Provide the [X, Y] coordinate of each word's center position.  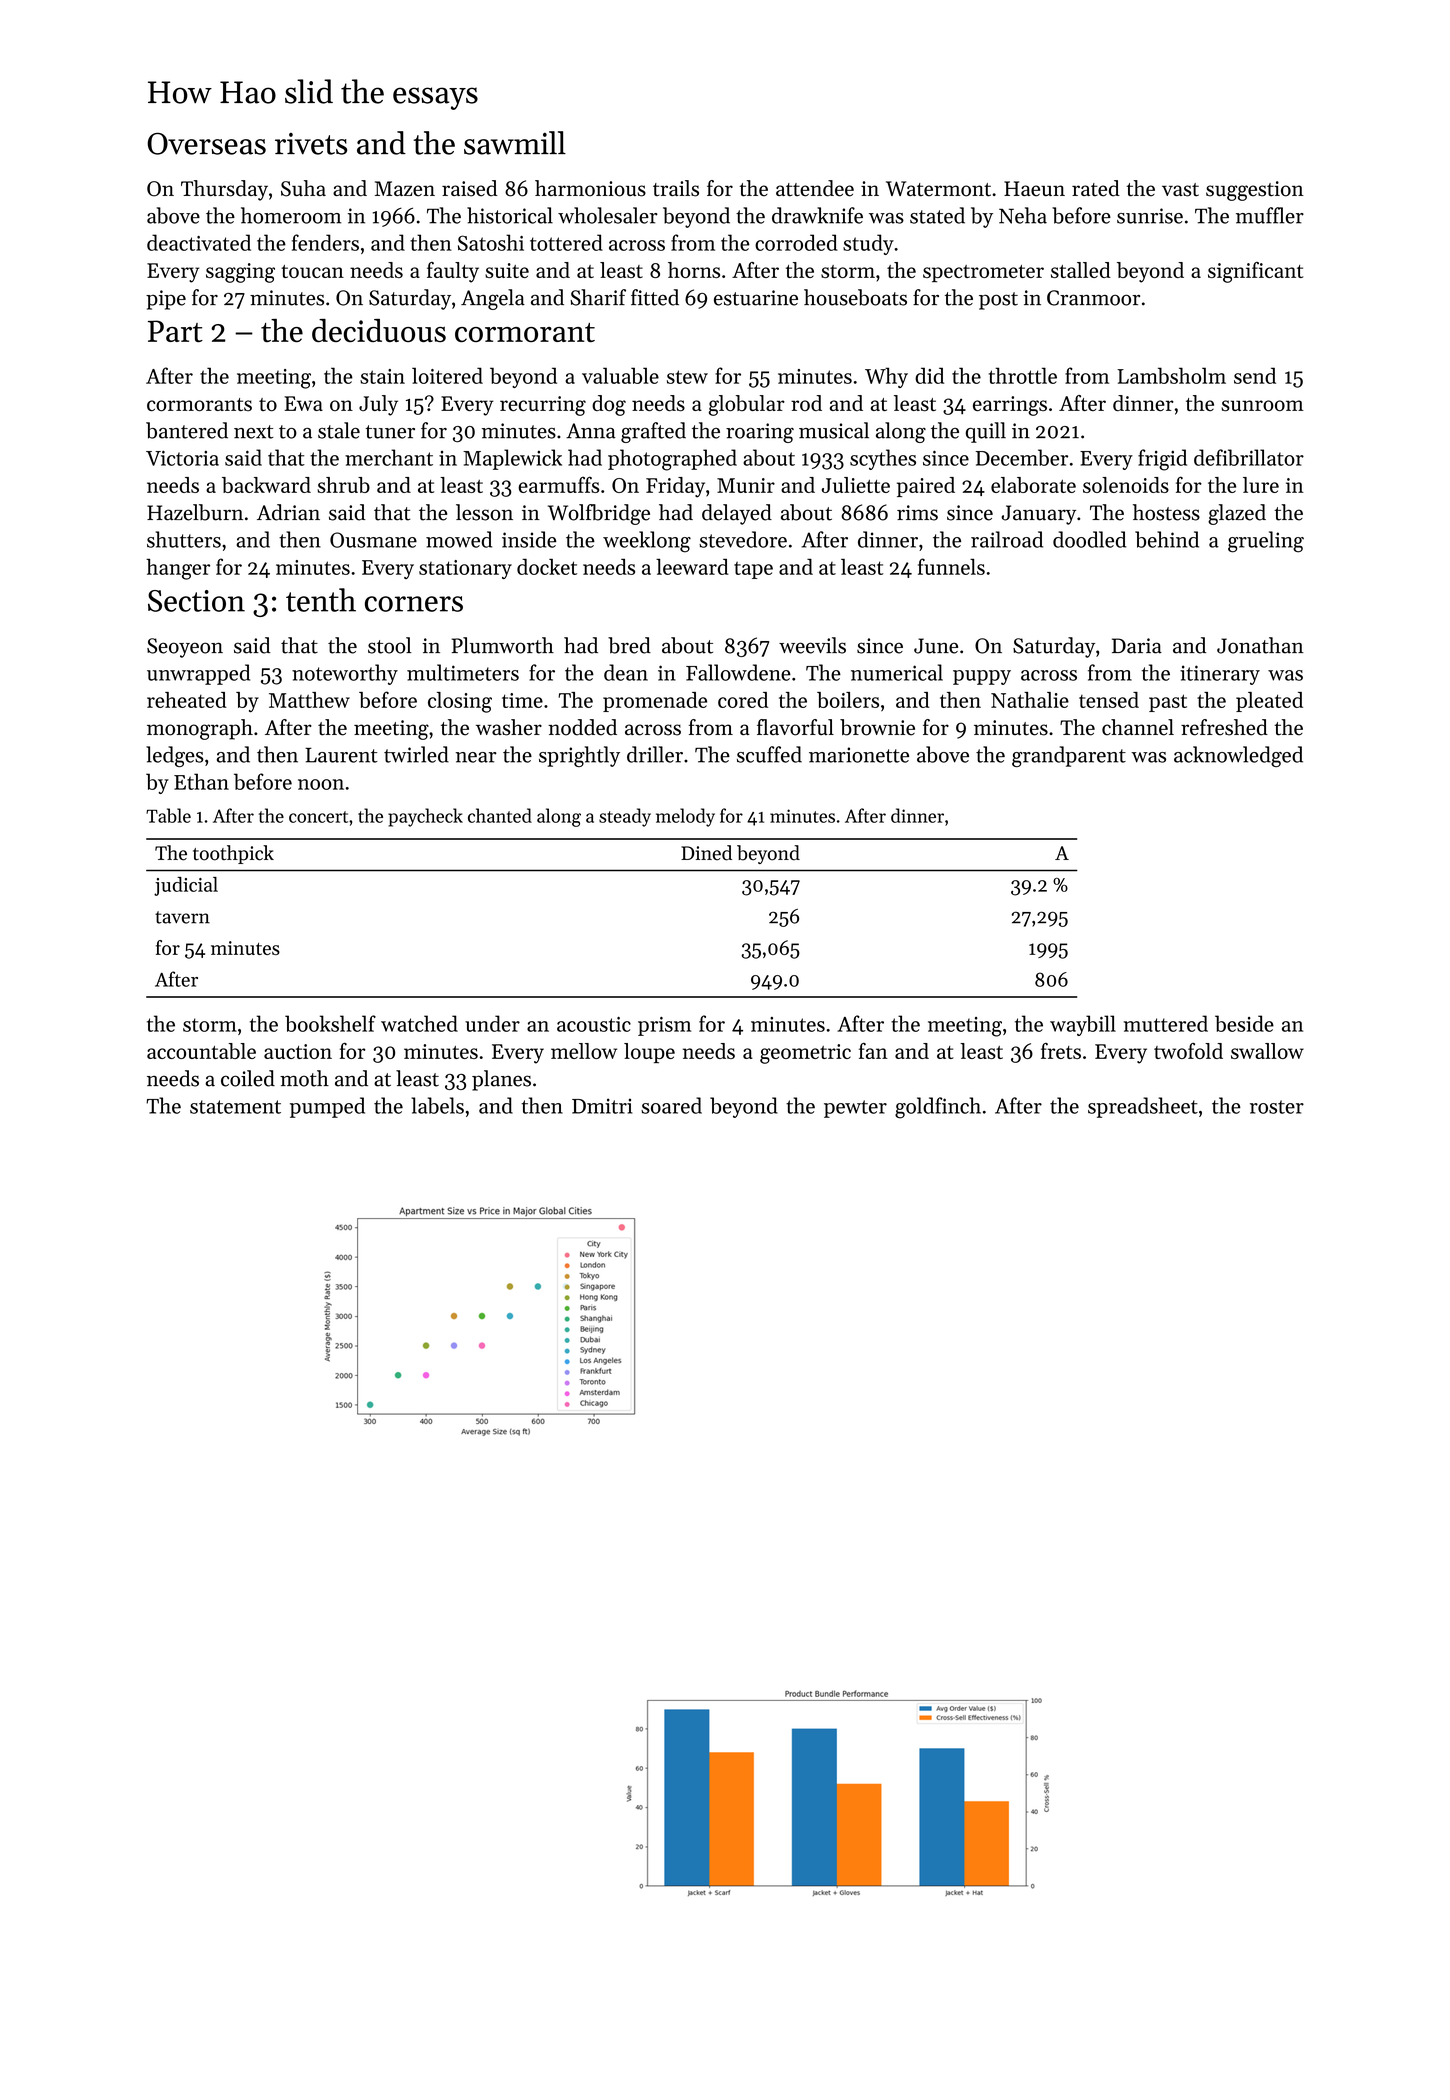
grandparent [1069, 756]
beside [1244, 1023]
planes [501, 1080]
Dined [706, 853]
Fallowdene [738, 672]
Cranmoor [1093, 298]
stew [687, 377]
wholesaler [608, 215]
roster [1277, 1107]
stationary [465, 569]
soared [671, 1105]
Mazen [405, 189]
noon [321, 784]
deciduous [379, 330]
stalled [1081, 270]
